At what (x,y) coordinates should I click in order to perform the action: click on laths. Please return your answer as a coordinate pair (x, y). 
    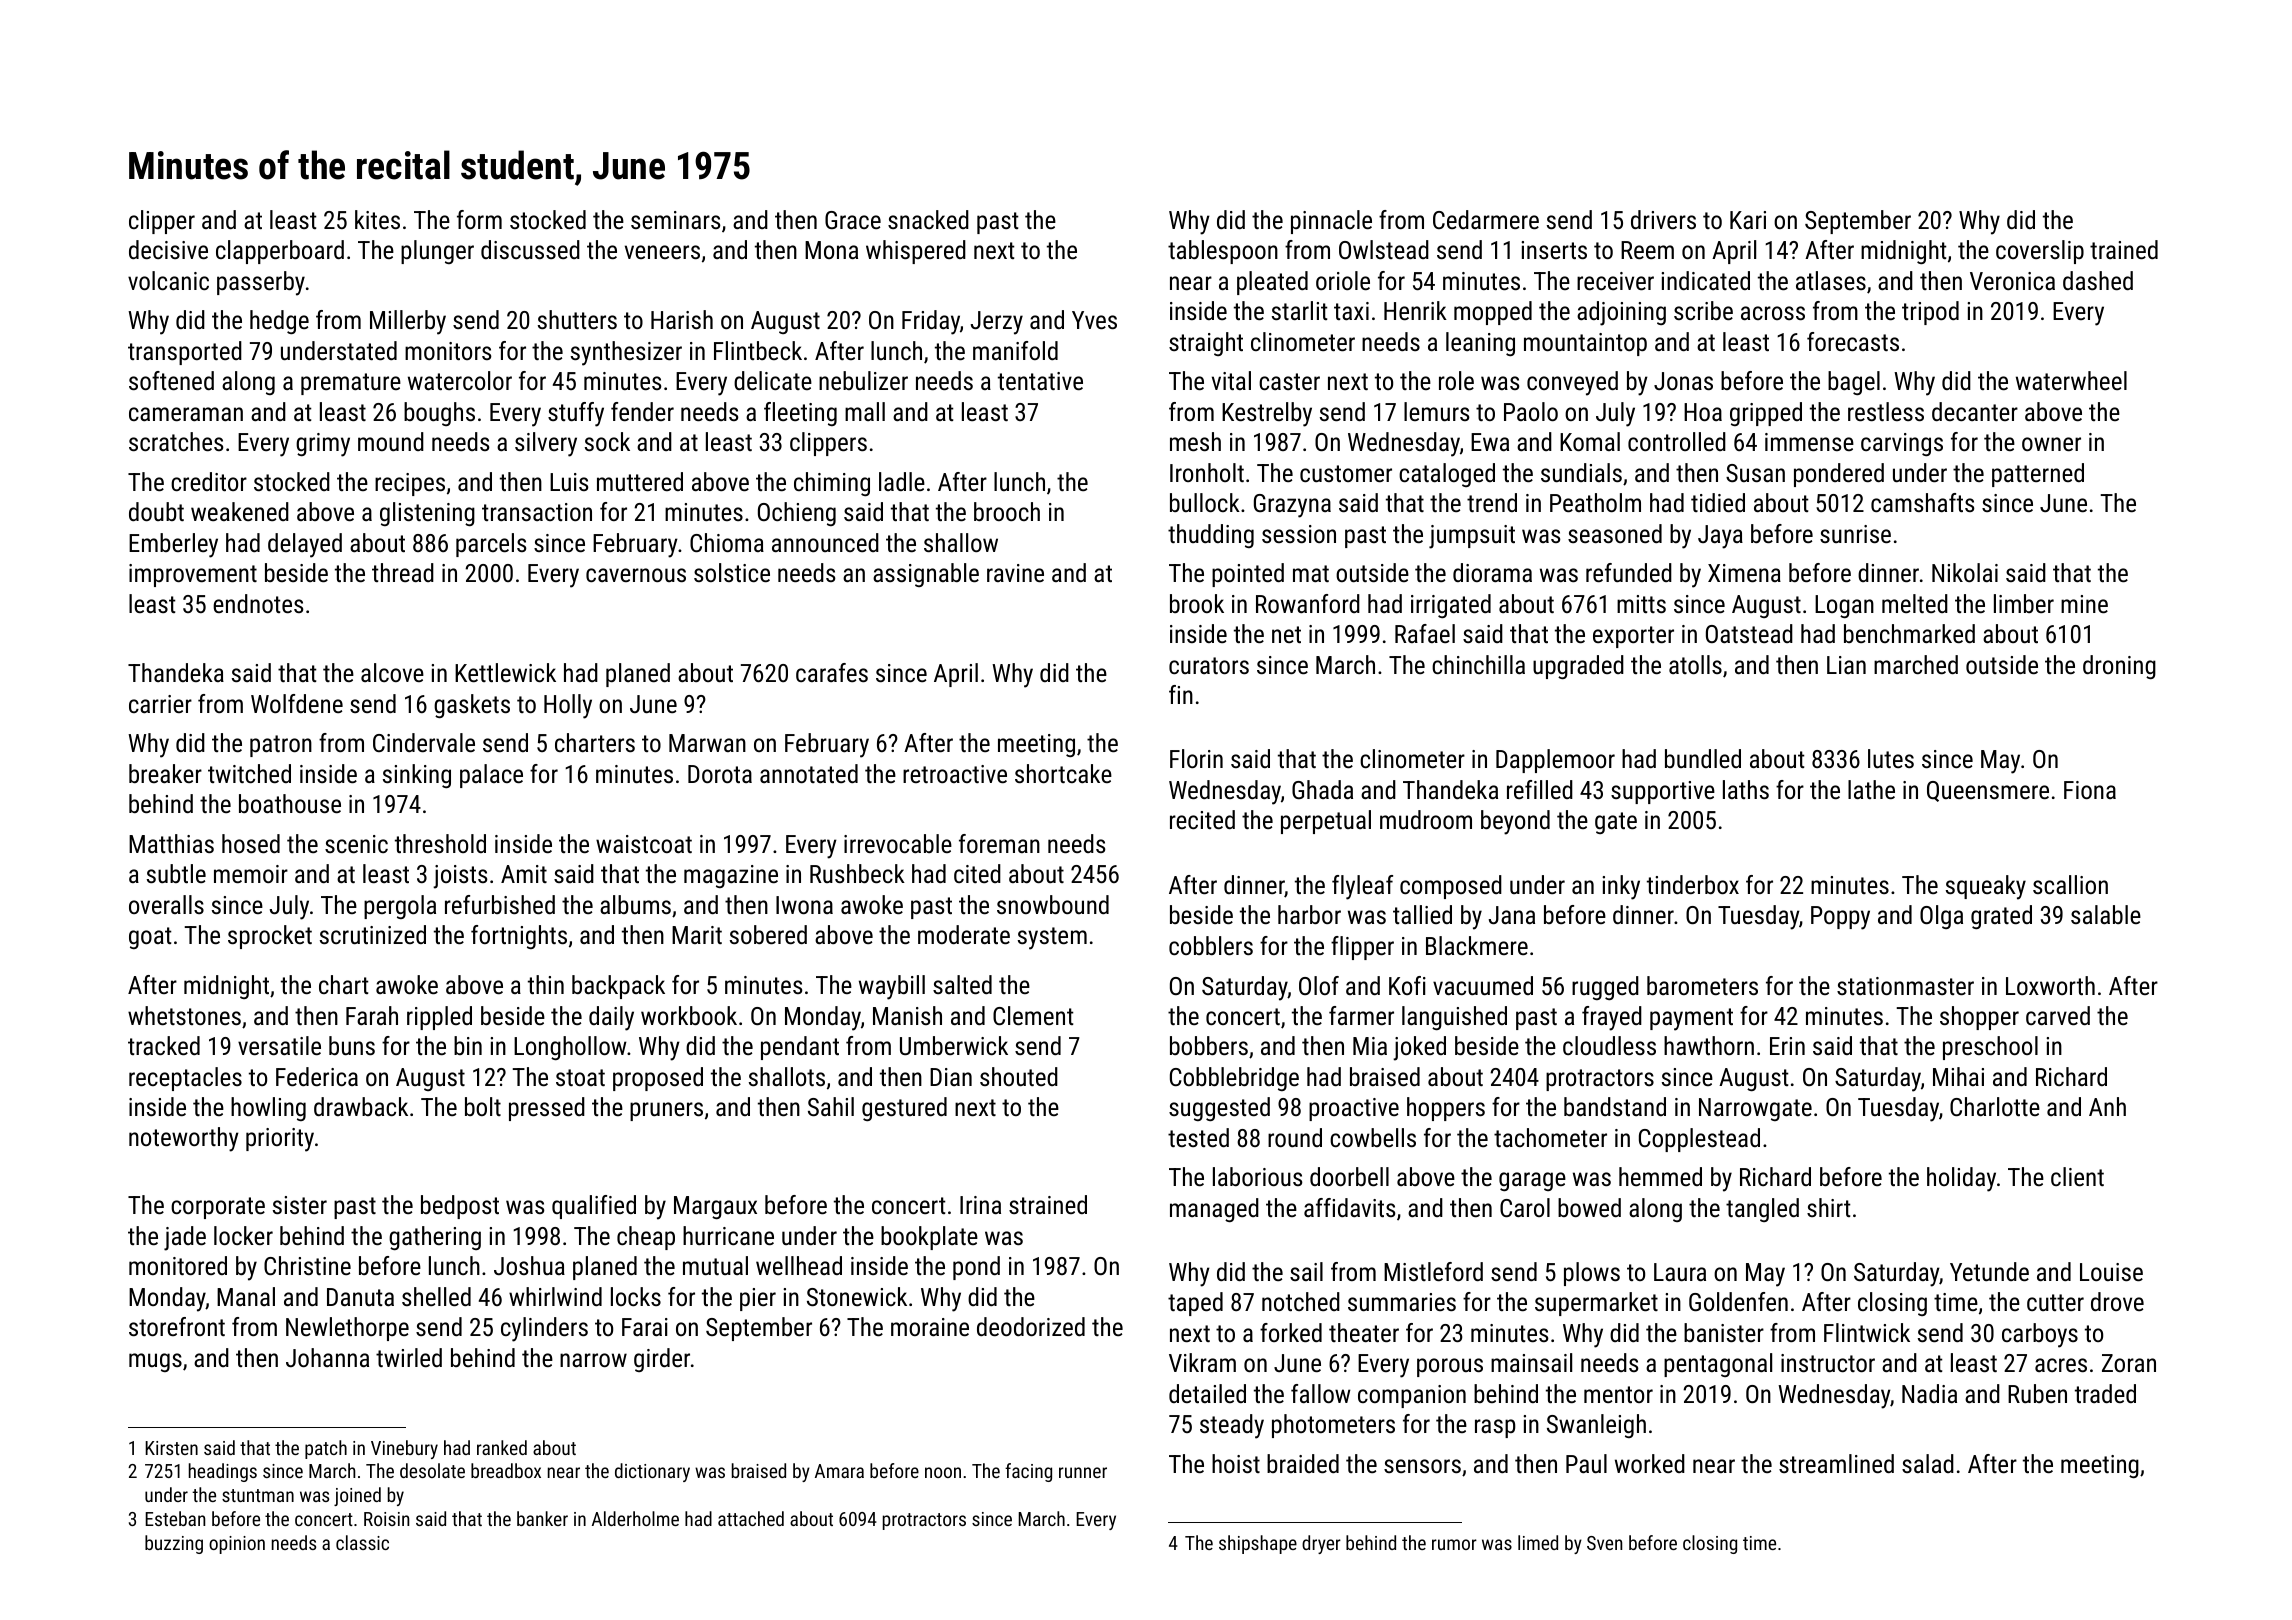
    Looking at the image, I should click on (1746, 789).
